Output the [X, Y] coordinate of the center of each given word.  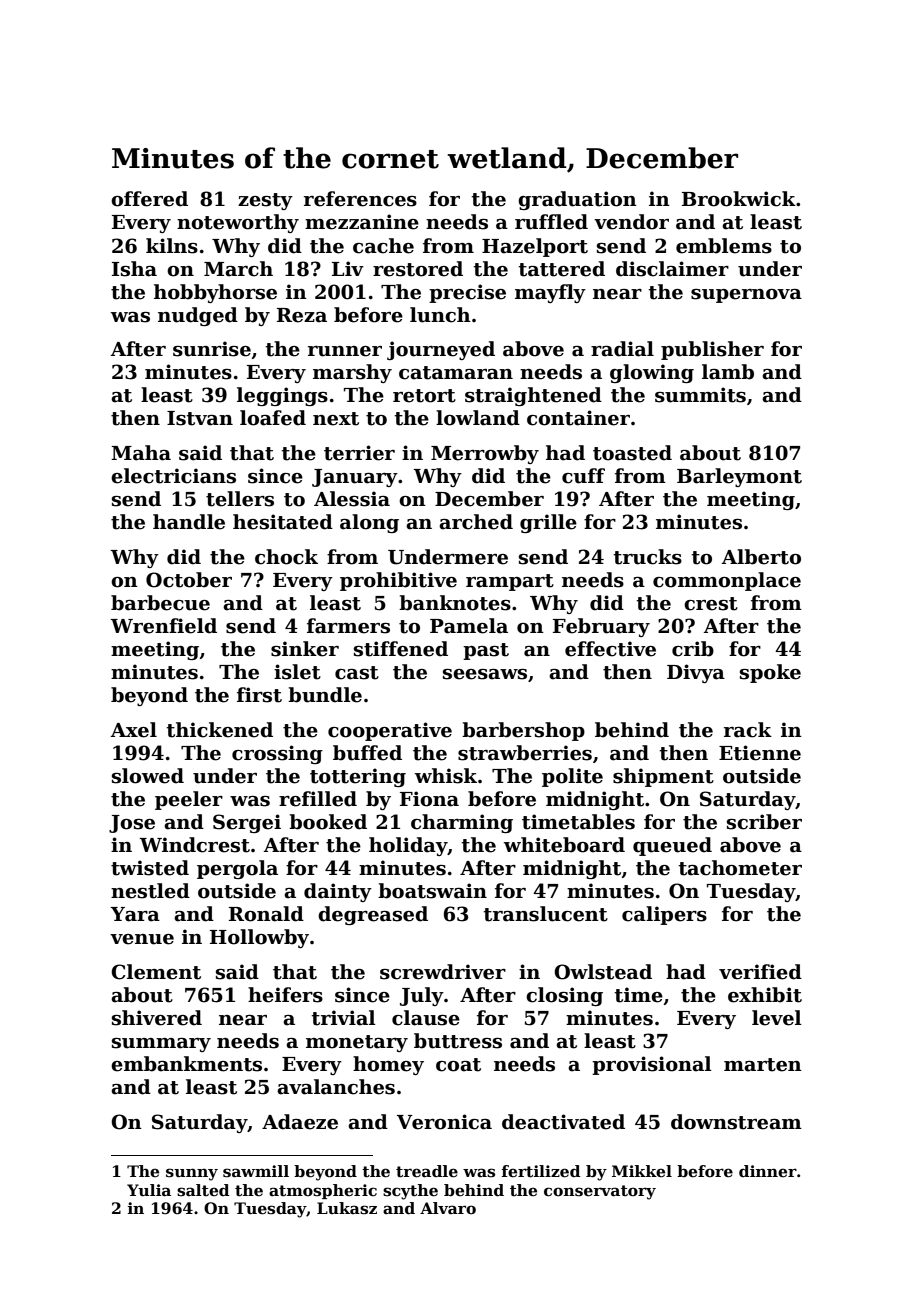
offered [149, 199]
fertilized [541, 1171]
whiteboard [564, 845]
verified [760, 972]
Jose [132, 824]
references [360, 199]
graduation [577, 200]
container [578, 418]
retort [424, 396]
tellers [240, 499]
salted [203, 1190]
